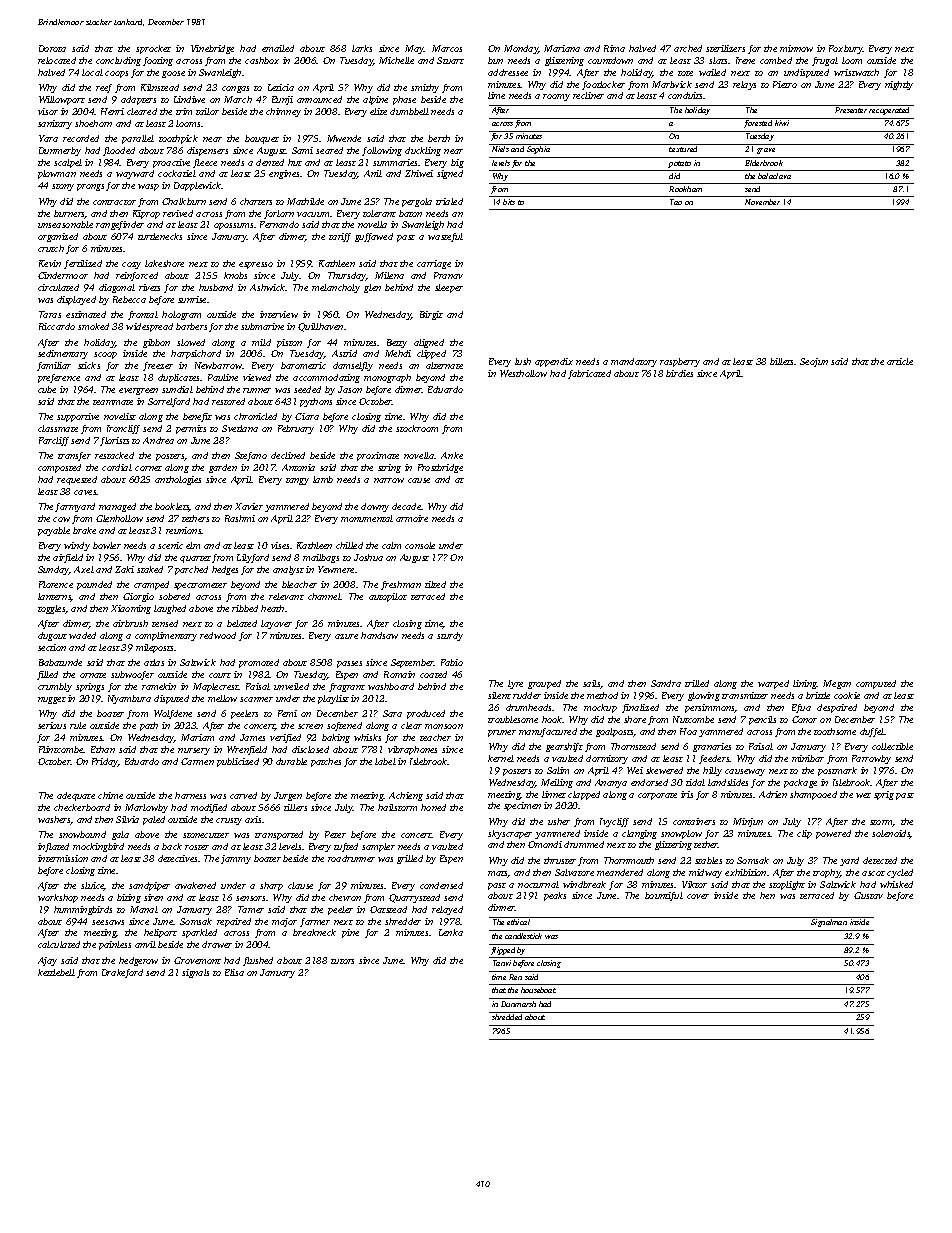 The width and height of the screenshot is (952, 1233). What do you see at coordinates (697, 683) in the screenshot?
I see `trilled` at bounding box center [697, 683].
